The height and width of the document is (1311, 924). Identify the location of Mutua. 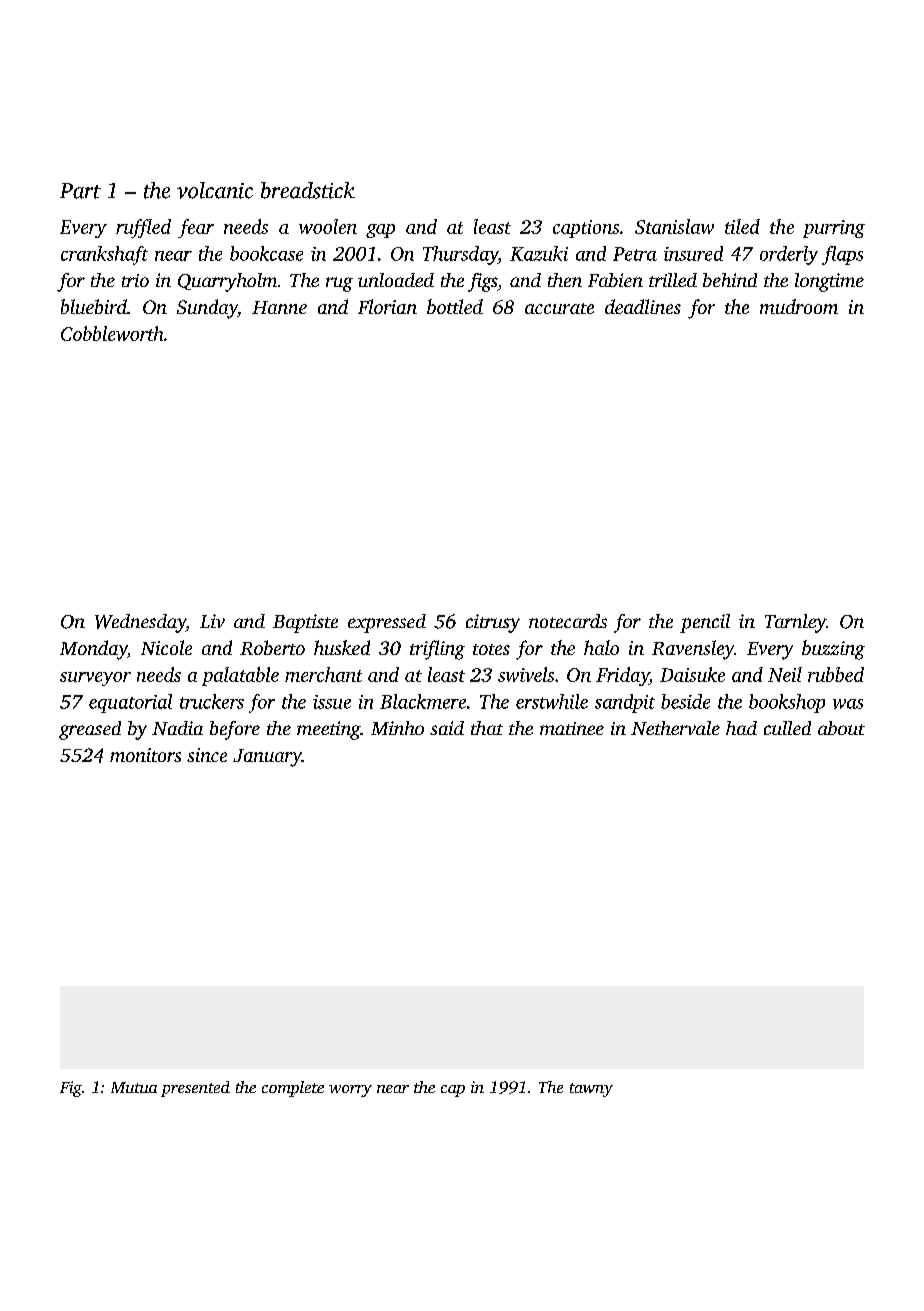
(134, 1087).
